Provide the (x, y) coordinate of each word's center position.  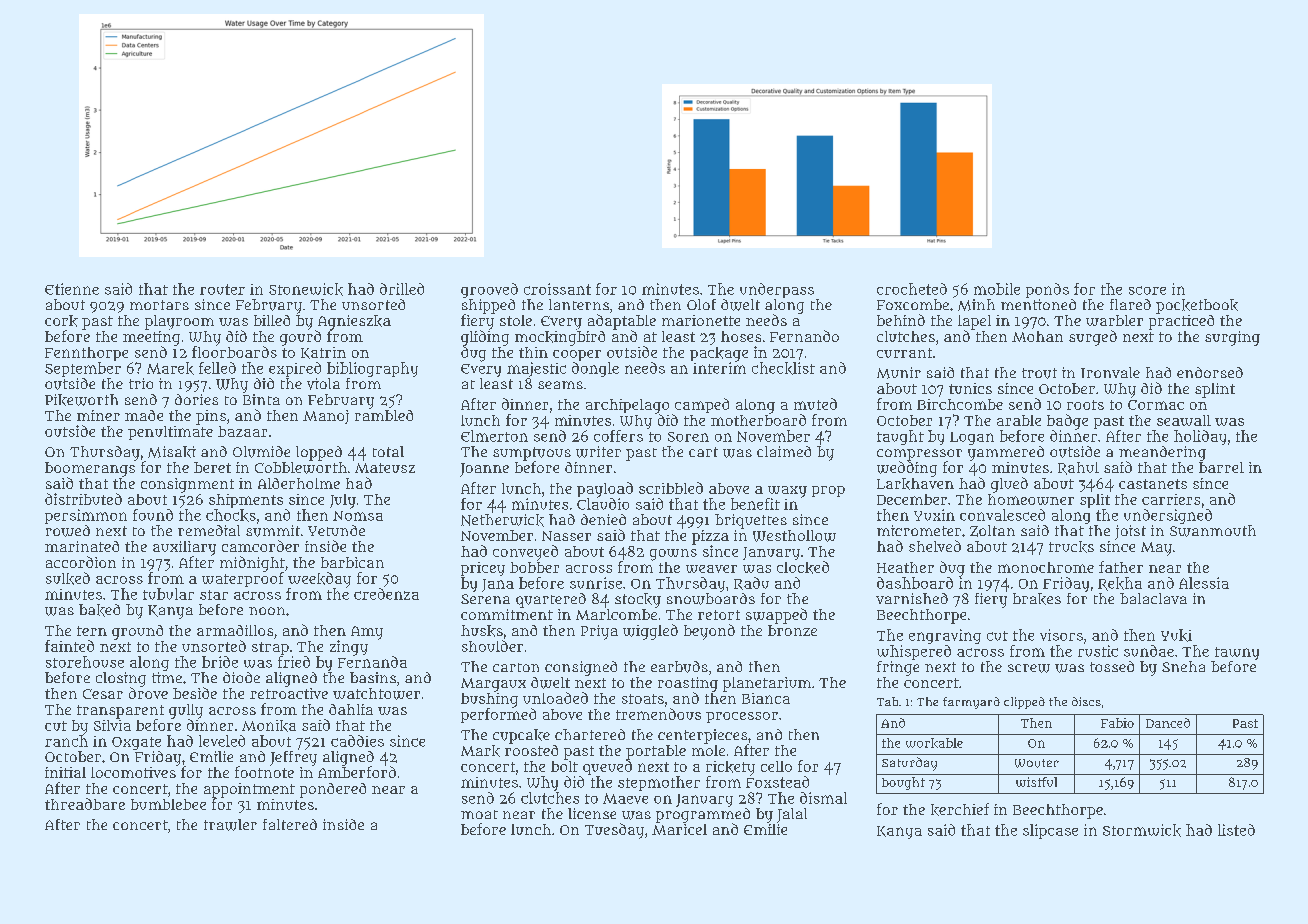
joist (1130, 532)
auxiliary (184, 548)
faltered (290, 824)
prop (828, 491)
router (222, 289)
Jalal (792, 815)
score (1147, 290)
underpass (777, 290)
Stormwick (1142, 830)
